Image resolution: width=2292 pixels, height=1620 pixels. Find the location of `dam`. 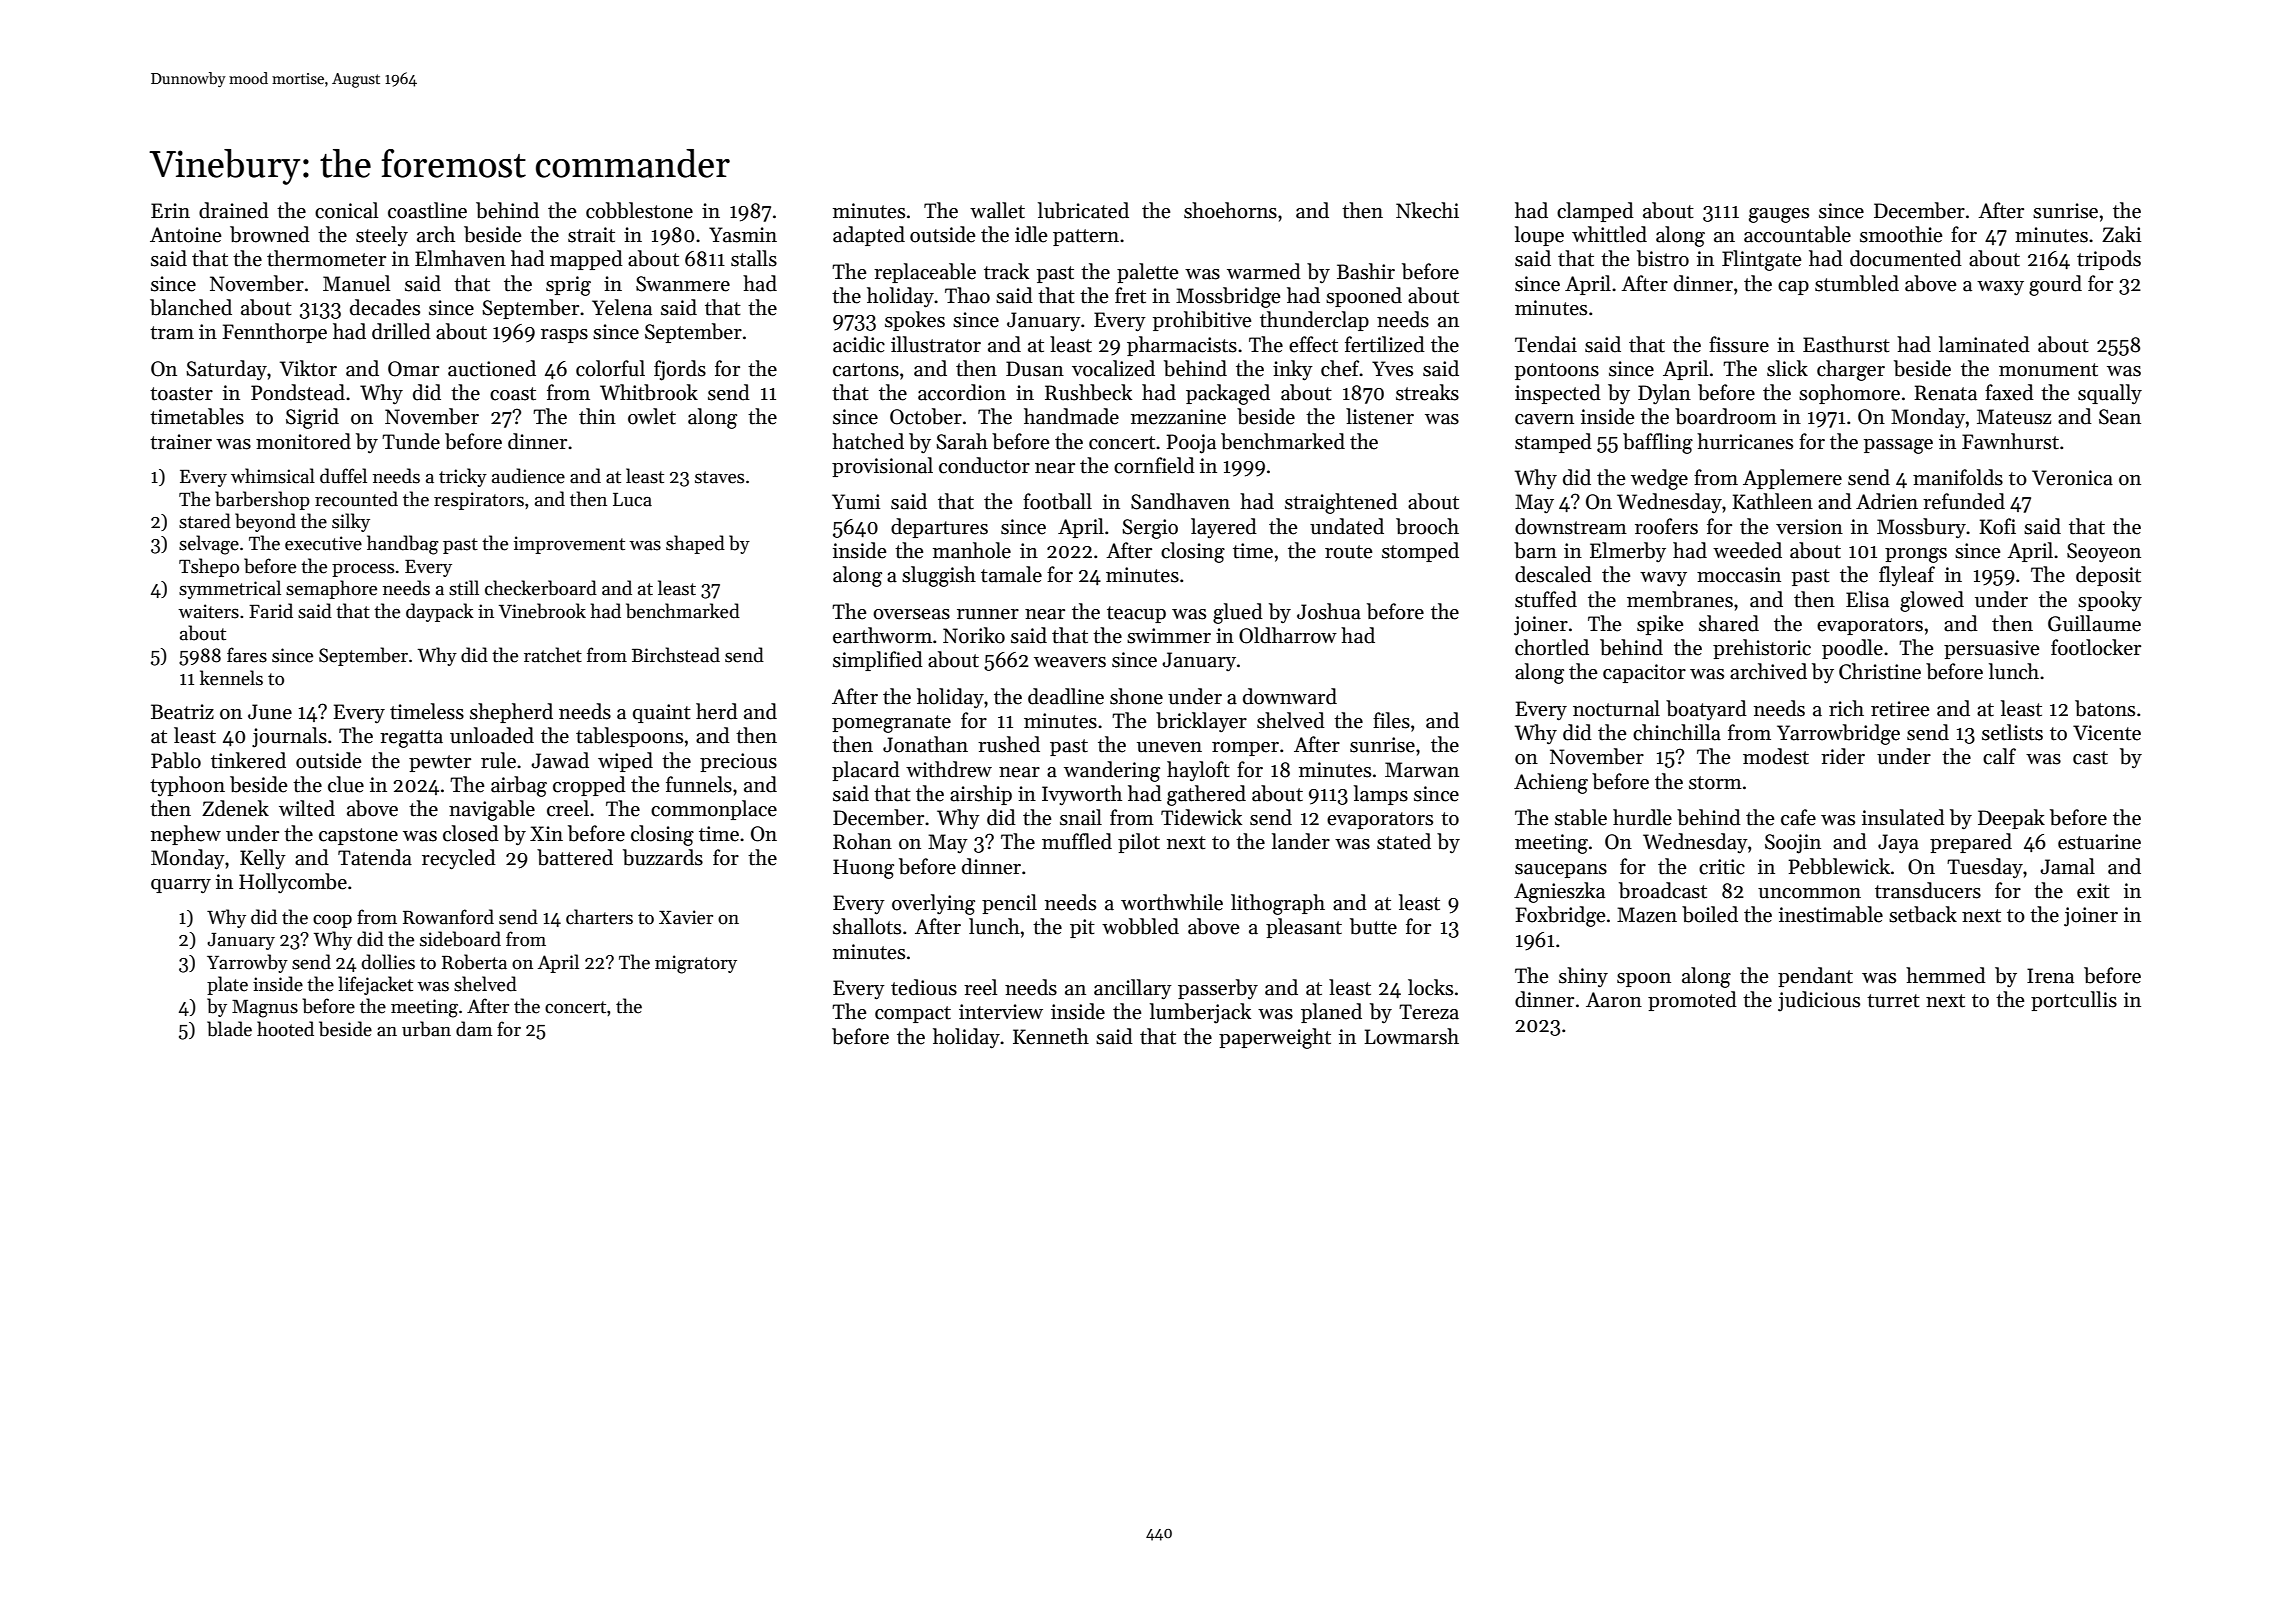

dam is located at coordinates (474, 1029).
